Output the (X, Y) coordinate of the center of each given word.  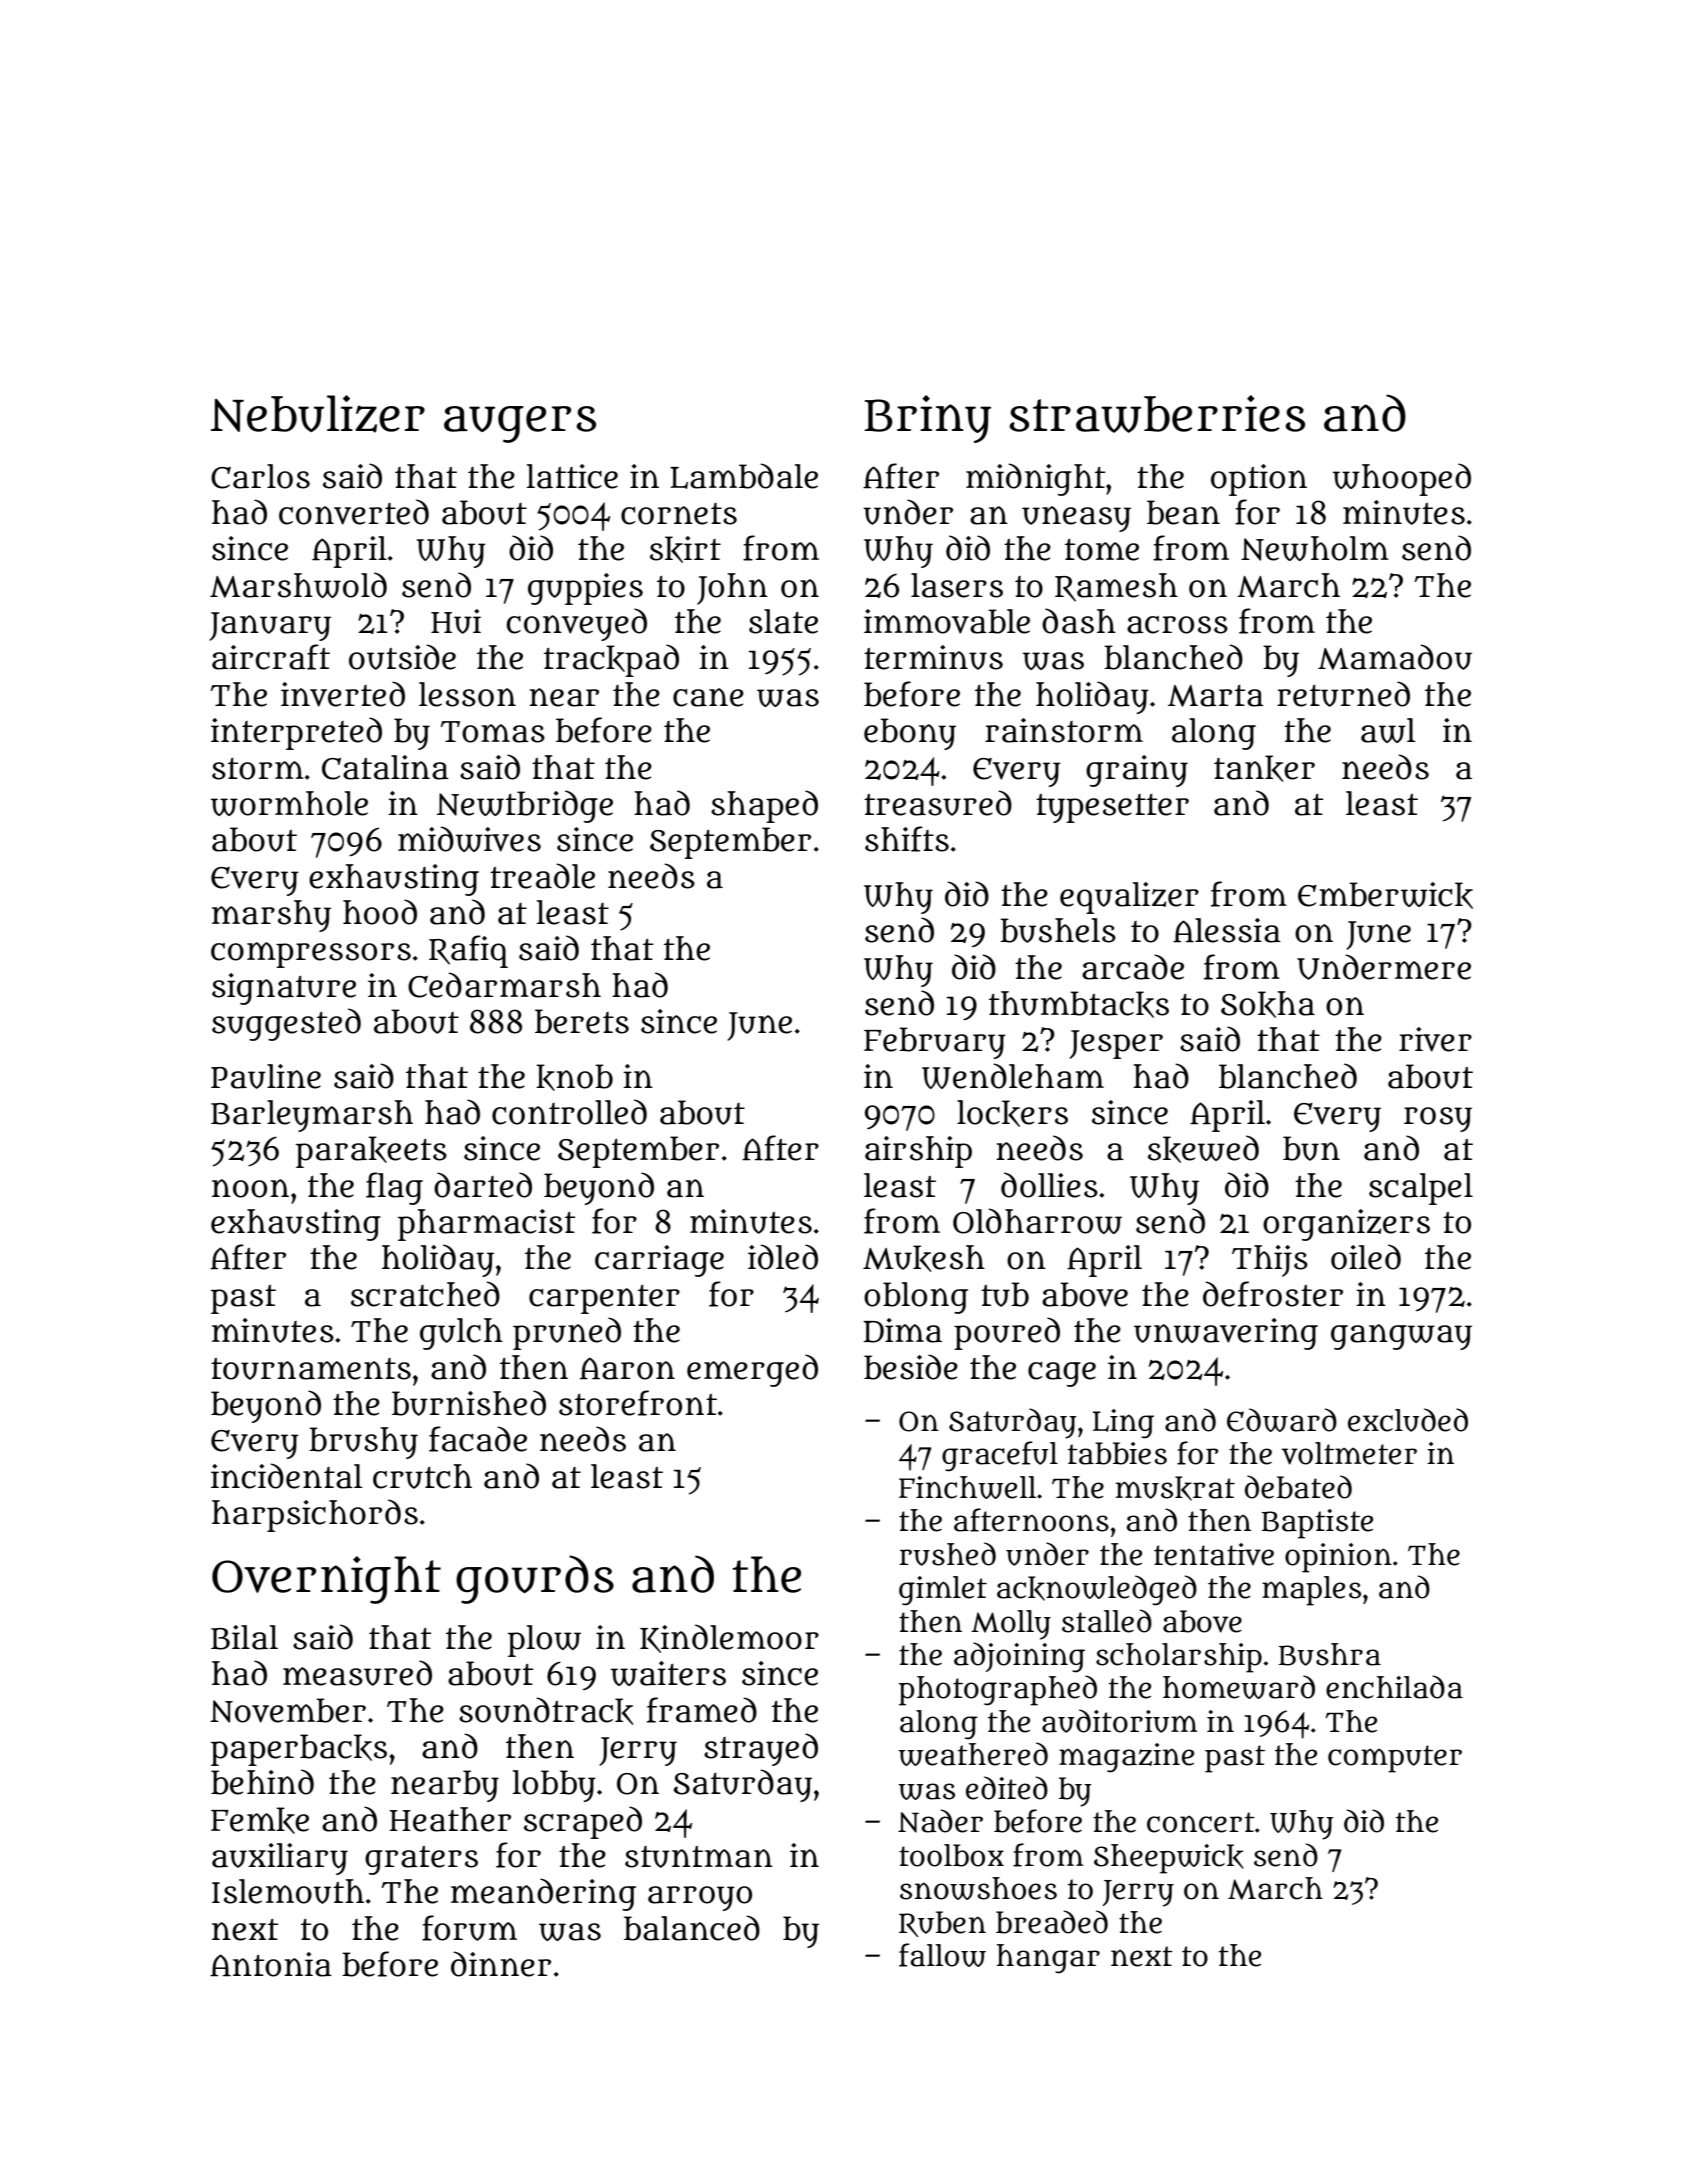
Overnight (326, 1580)
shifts (907, 839)
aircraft (271, 657)
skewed (1203, 1149)
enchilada (1394, 1687)
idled (783, 1257)
